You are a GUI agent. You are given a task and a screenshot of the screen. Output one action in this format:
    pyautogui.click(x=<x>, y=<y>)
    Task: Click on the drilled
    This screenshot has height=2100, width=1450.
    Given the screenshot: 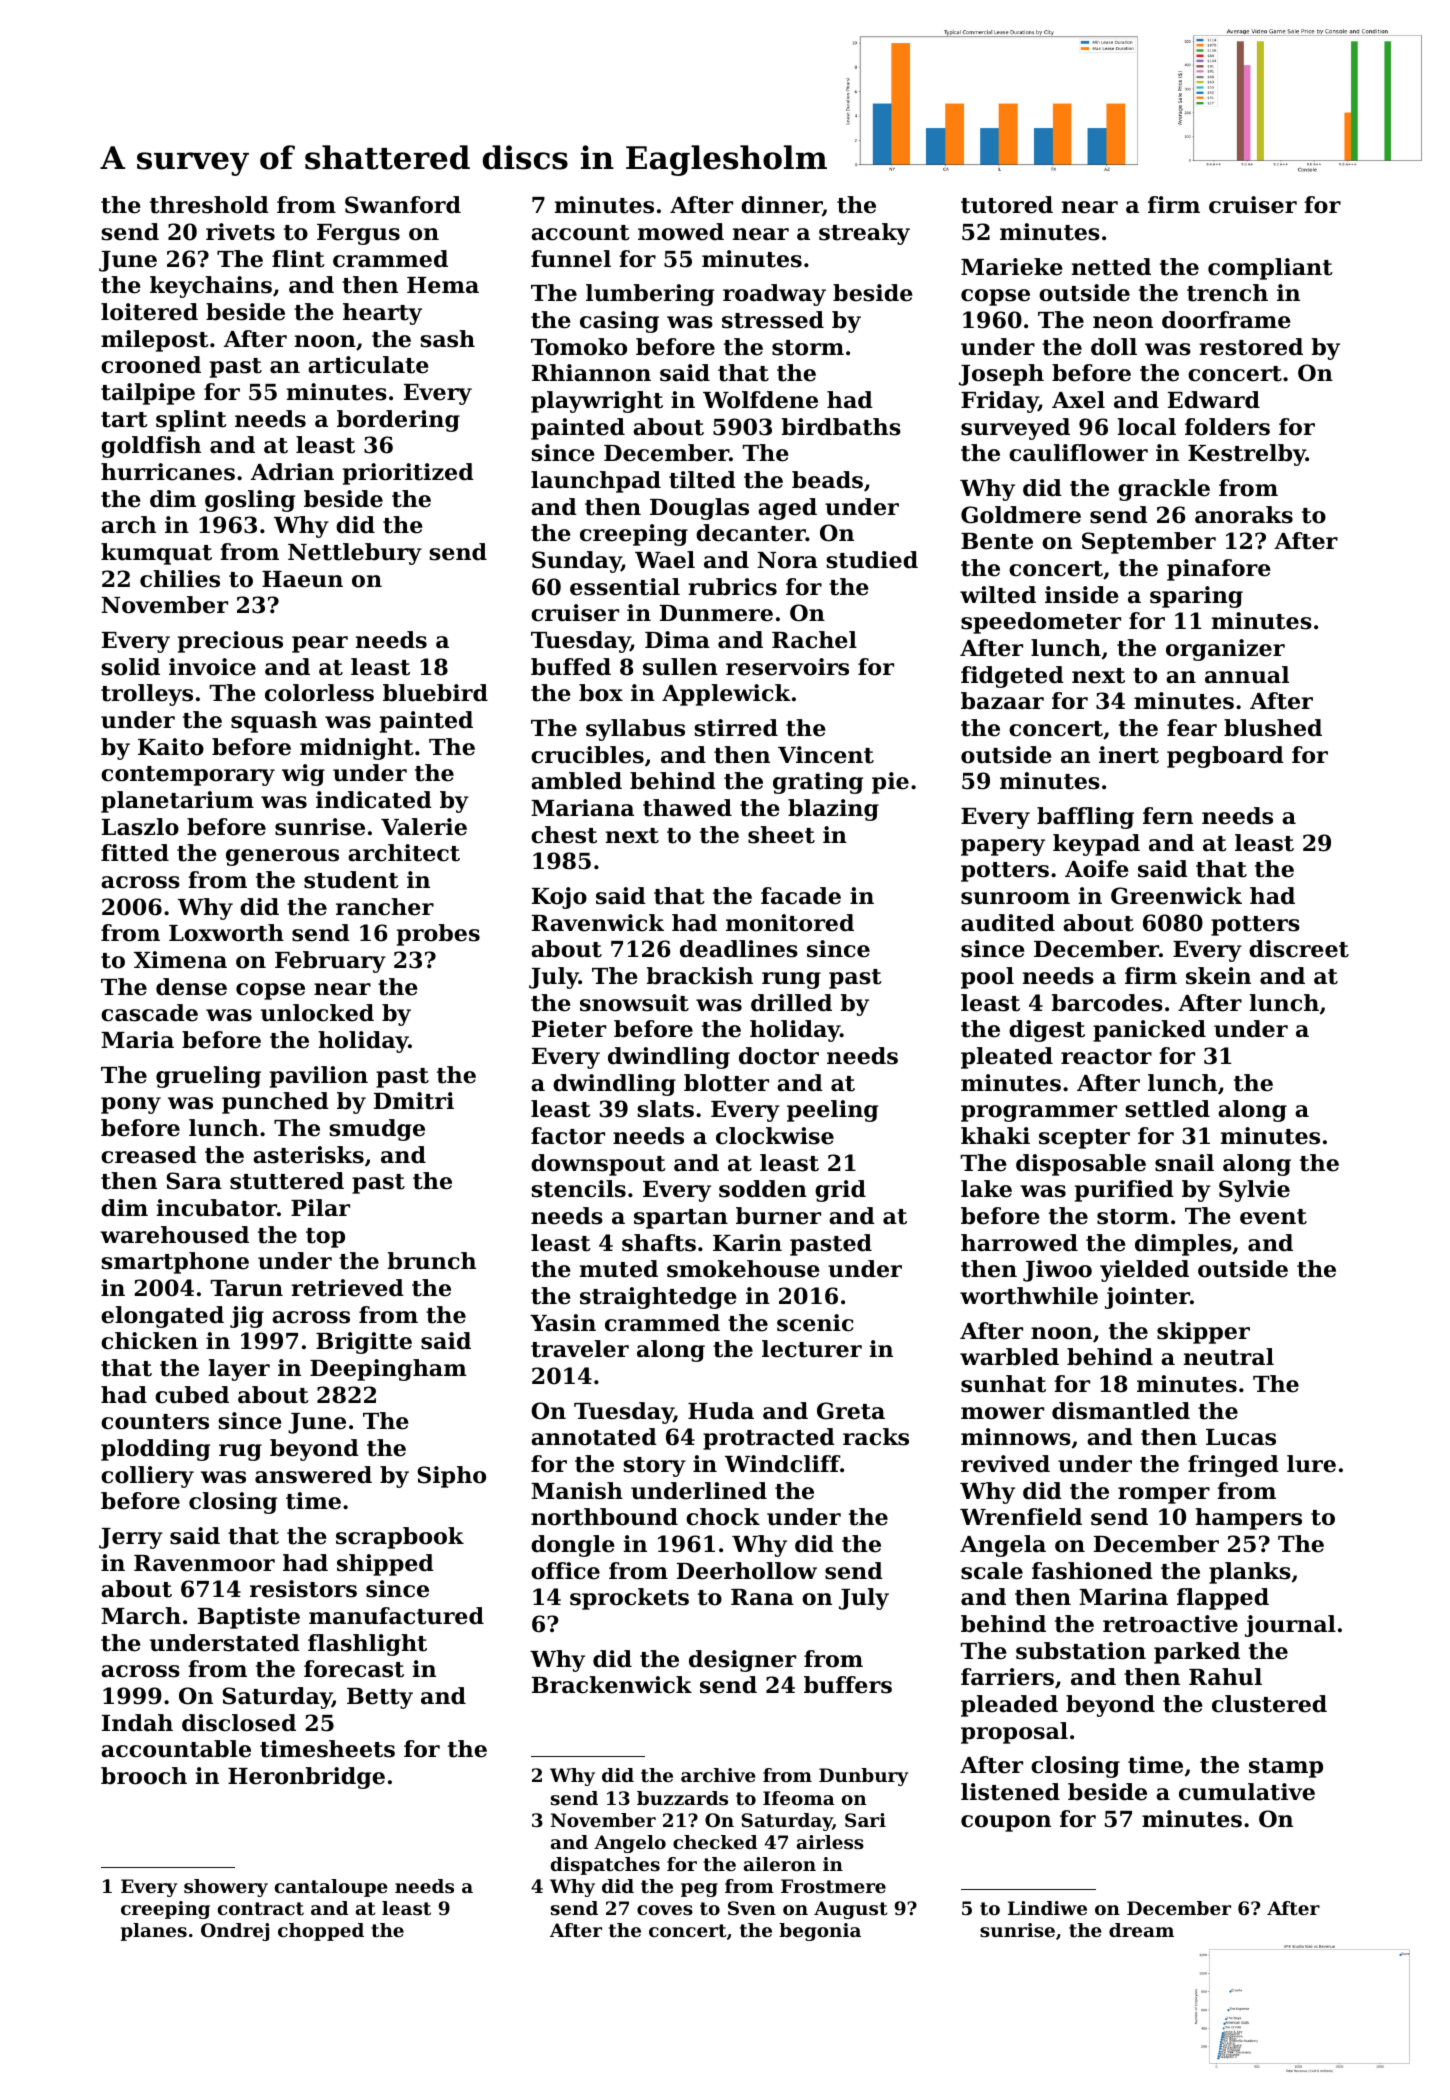 What is the action you would take?
    pyautogui.click(x=791, y=1003)
